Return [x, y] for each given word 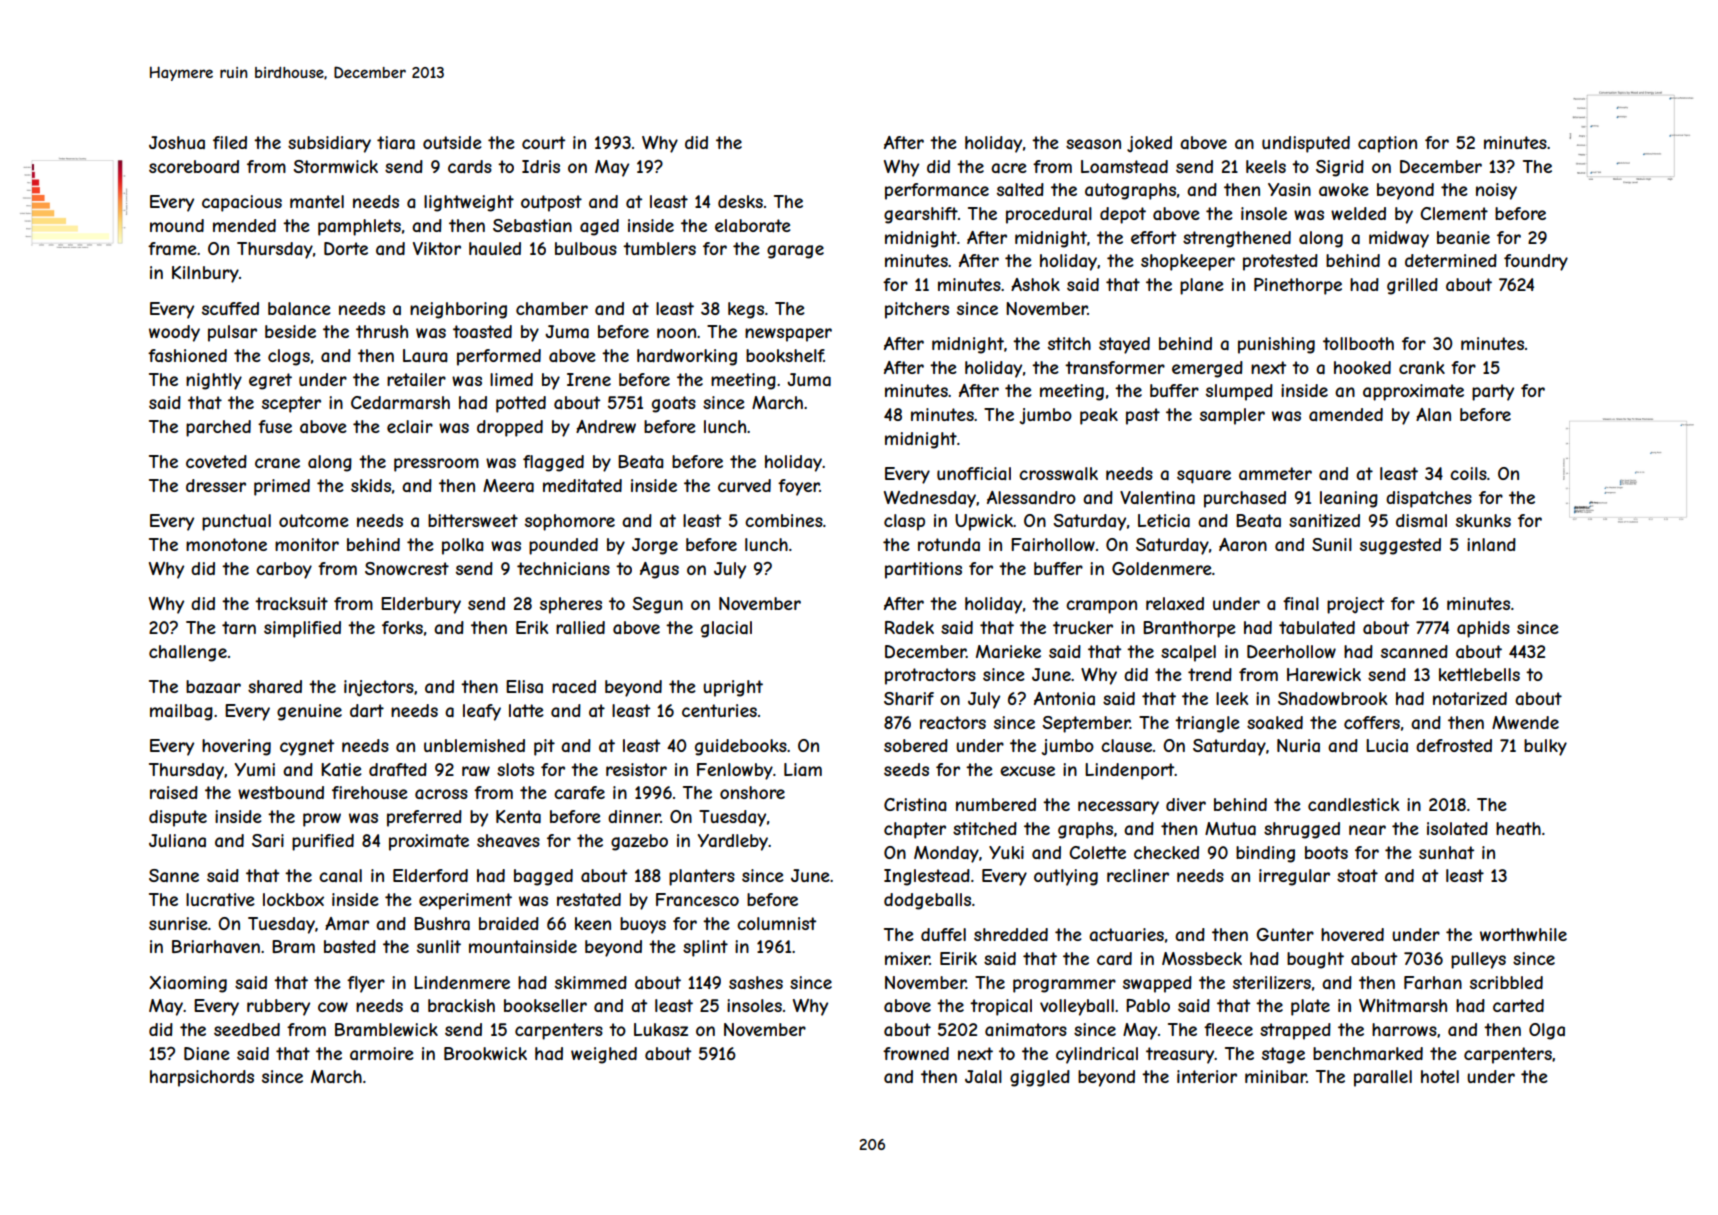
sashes [756, 982]
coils [1468, 473]
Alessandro [1031, 497]
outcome [314, 520]
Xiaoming [188, 984]
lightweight [469, 203]
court [543, 142]
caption [1387, 144]
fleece [1228, 1029]
